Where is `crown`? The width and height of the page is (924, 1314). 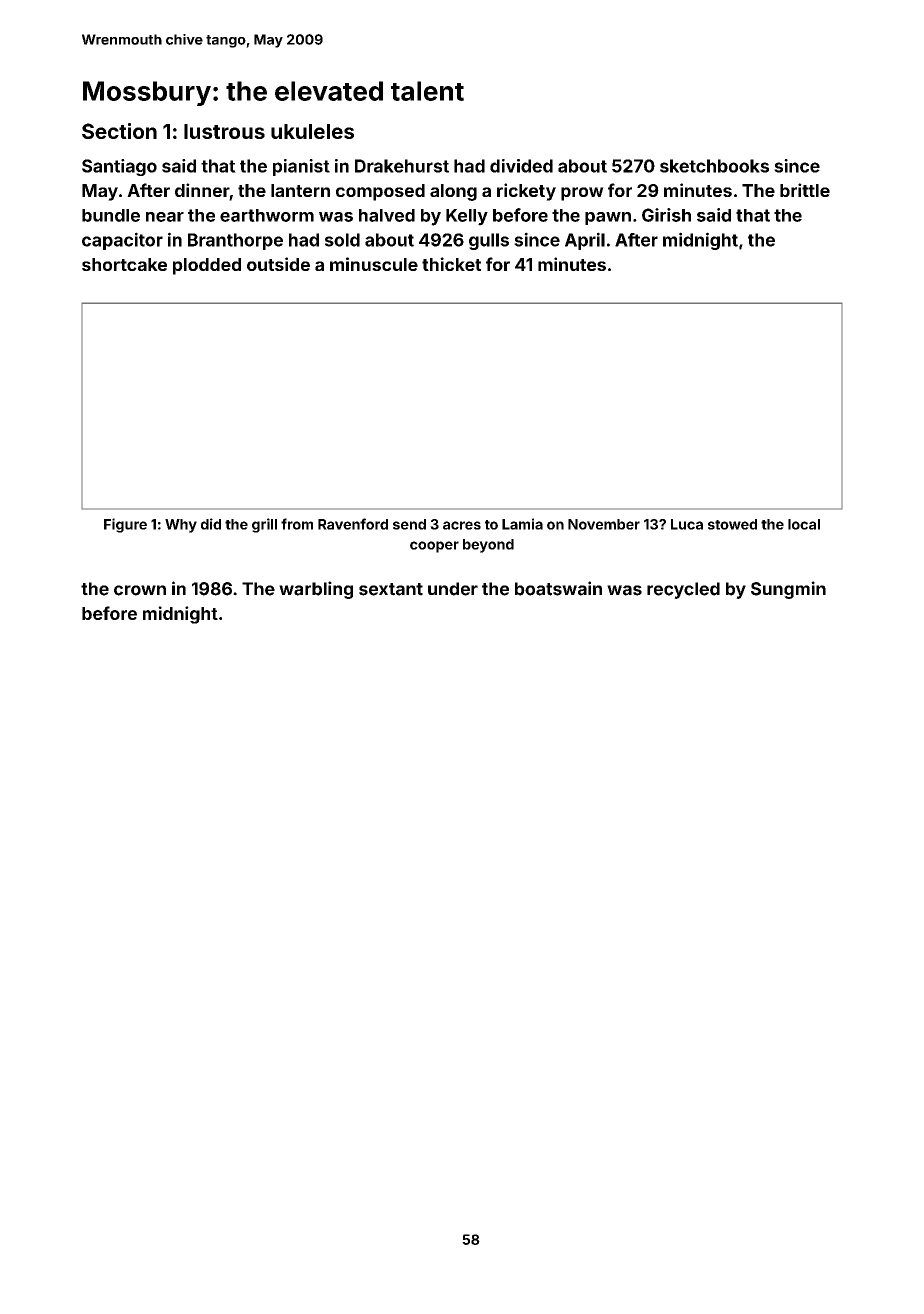
crown is located at coordinates (140, 590).
